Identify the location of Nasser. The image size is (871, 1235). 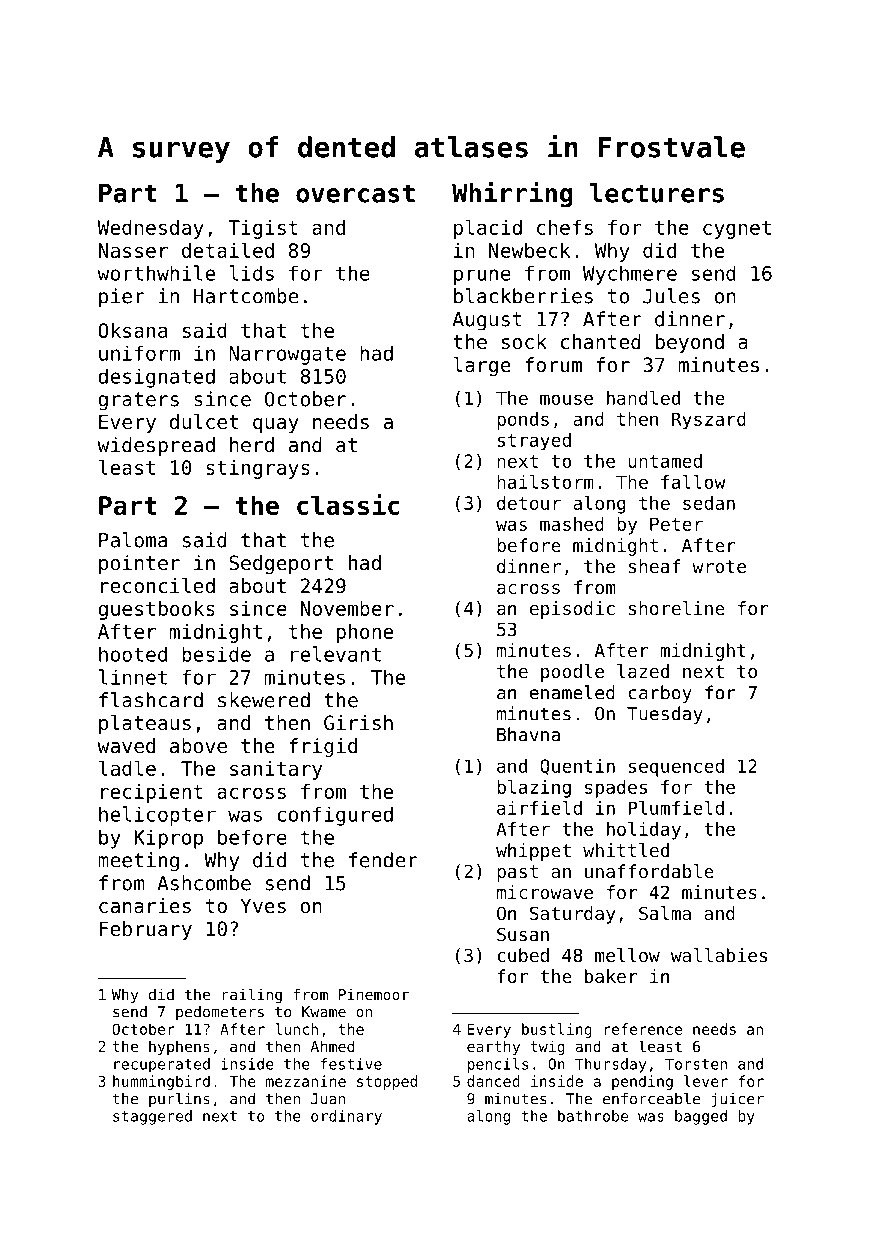
(133, 250).
